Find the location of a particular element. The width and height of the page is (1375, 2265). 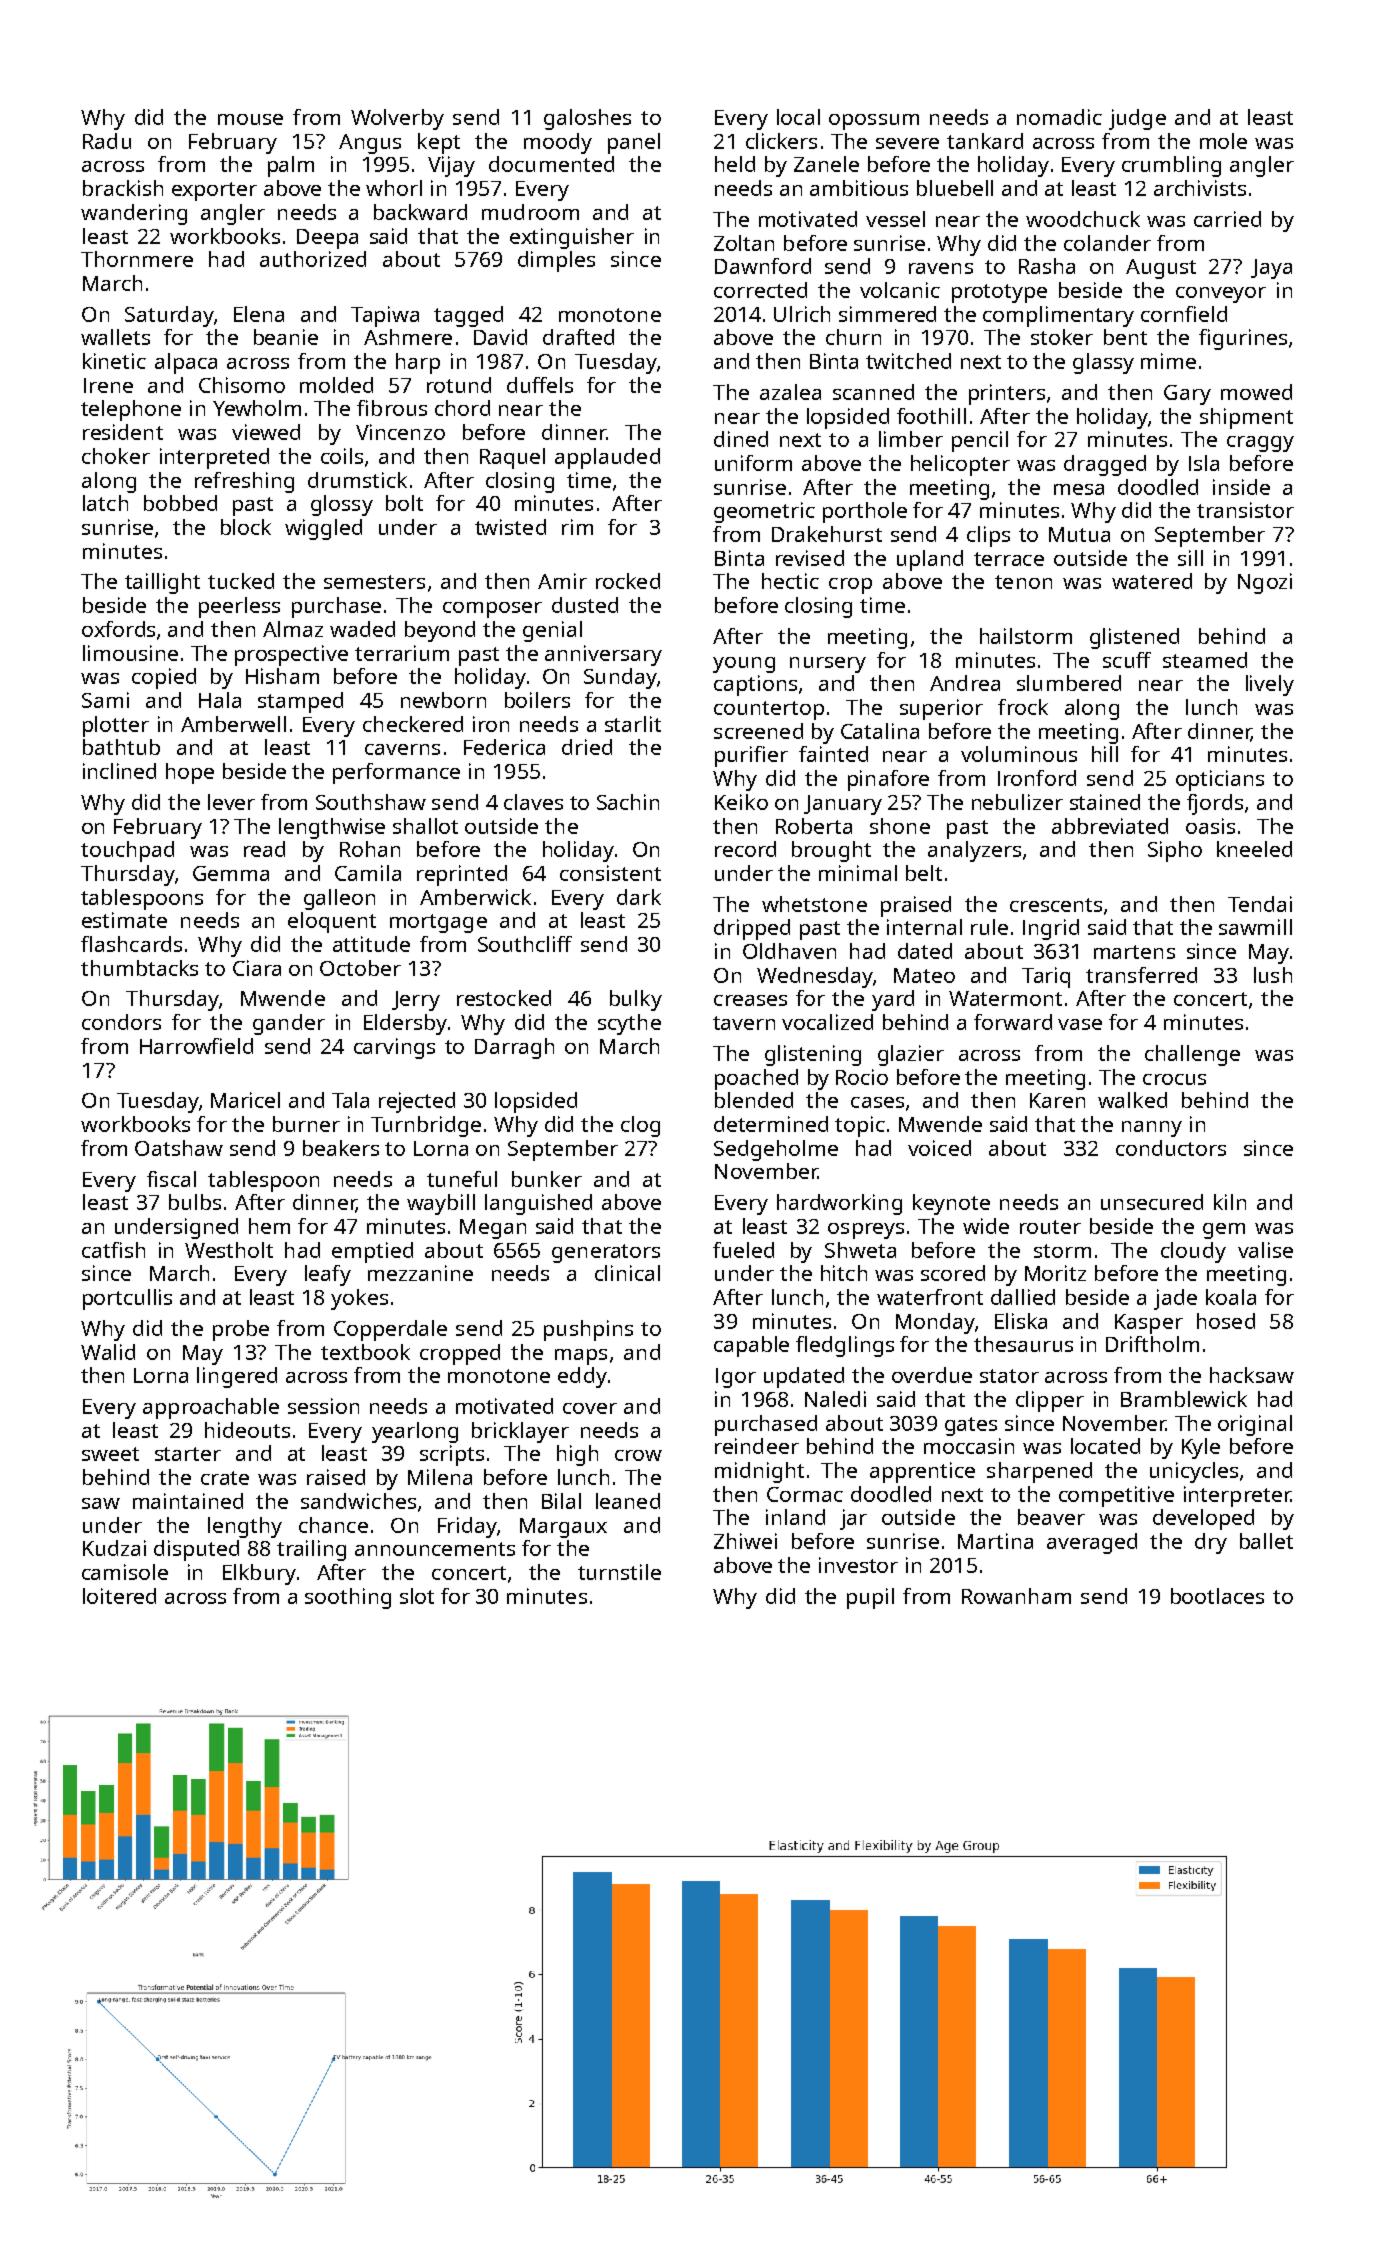

local is located at coordinates (798, 117).
